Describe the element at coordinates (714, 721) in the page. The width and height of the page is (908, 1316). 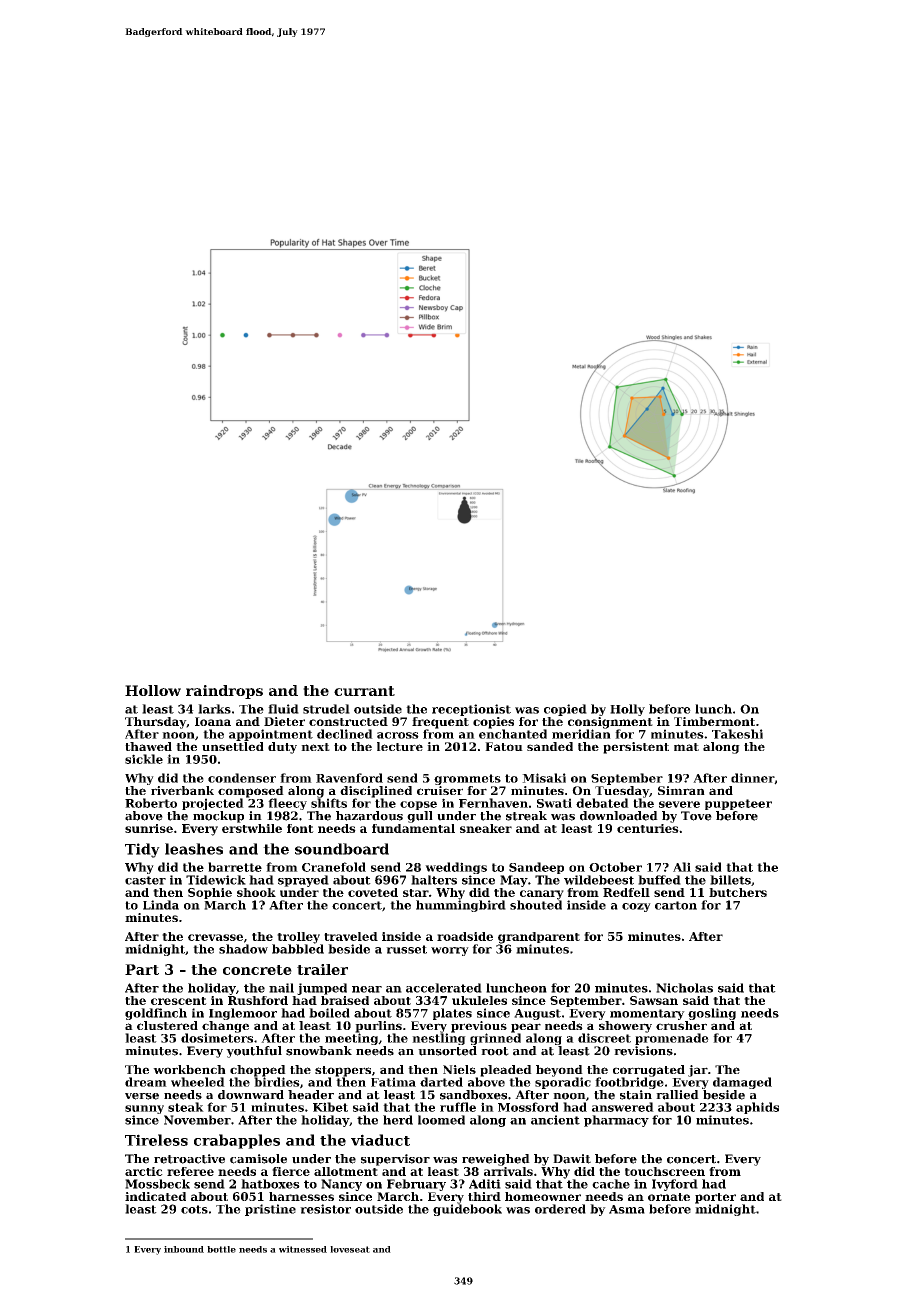
I see `Timbermont` at that location.
